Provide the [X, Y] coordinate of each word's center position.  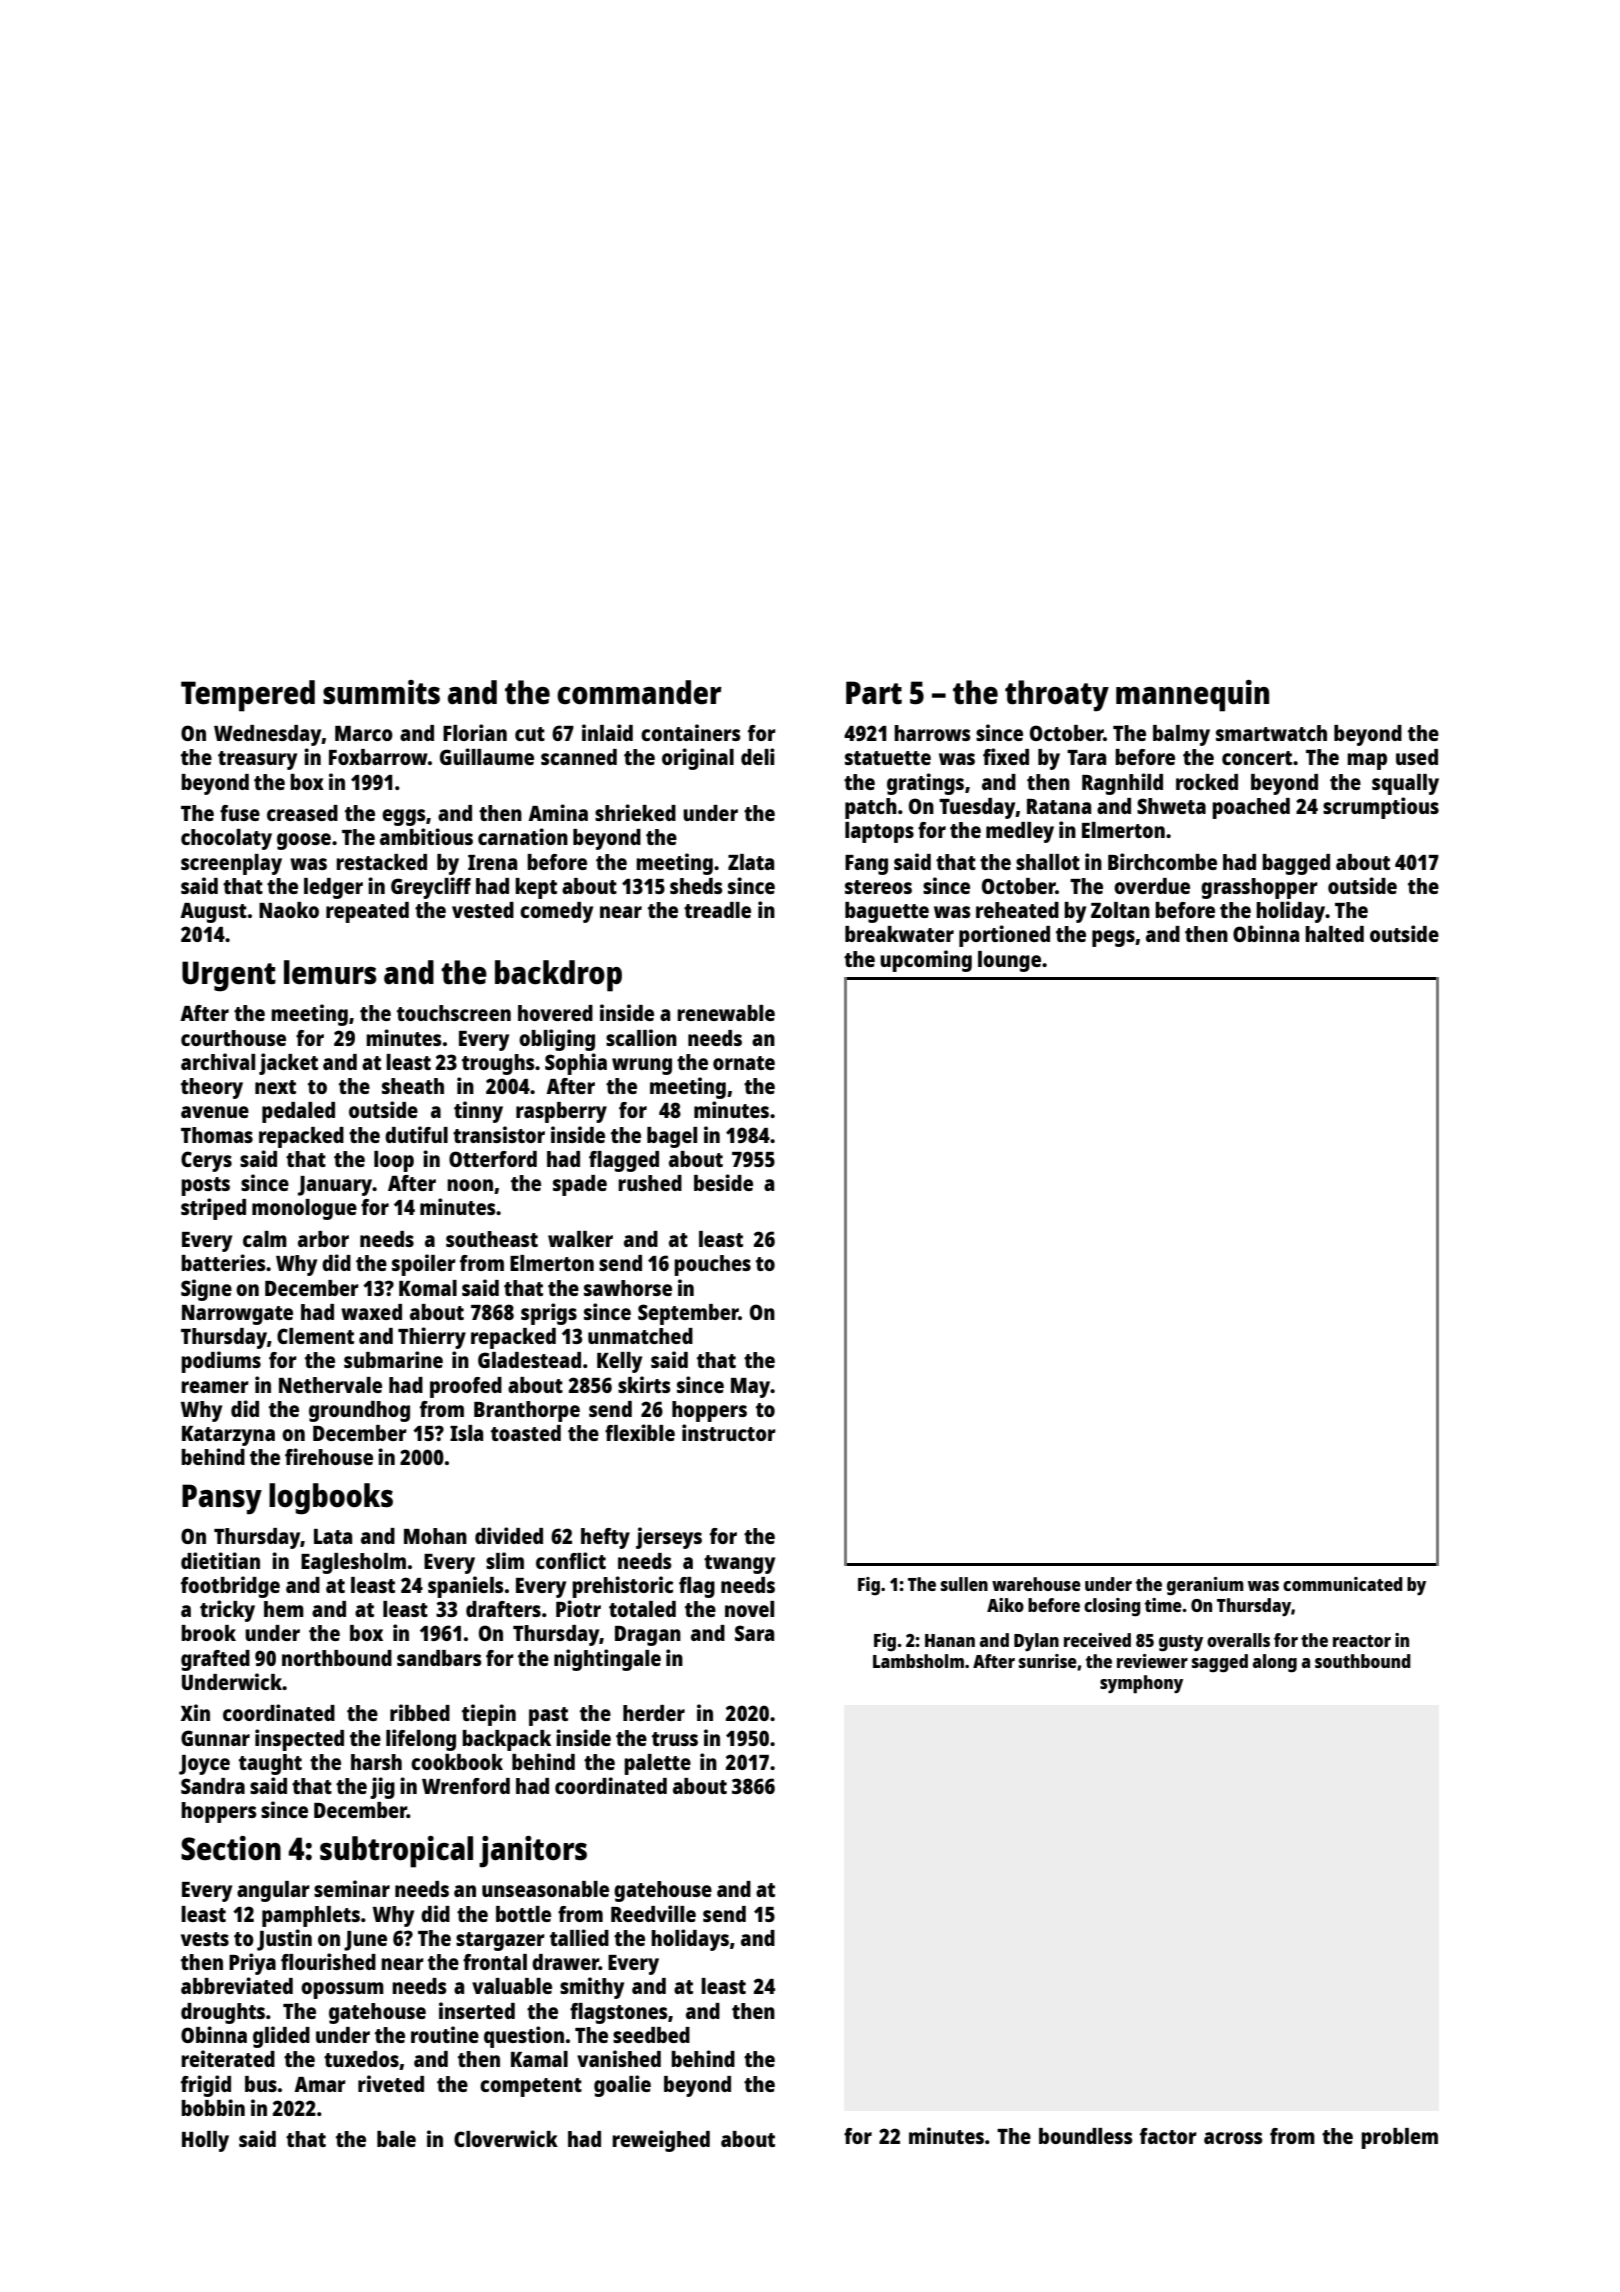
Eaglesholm [353, 1563]
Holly [205, 2141]
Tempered [248, 696]
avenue [215, 1112]
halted [1334, 934]
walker [580, 1239]
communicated [1343, 1584]
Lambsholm [918, 1661]
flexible [640, 1432]
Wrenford [466, 1786]
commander [639, 692]
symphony [1141, 1684]
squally [1405, 784]
